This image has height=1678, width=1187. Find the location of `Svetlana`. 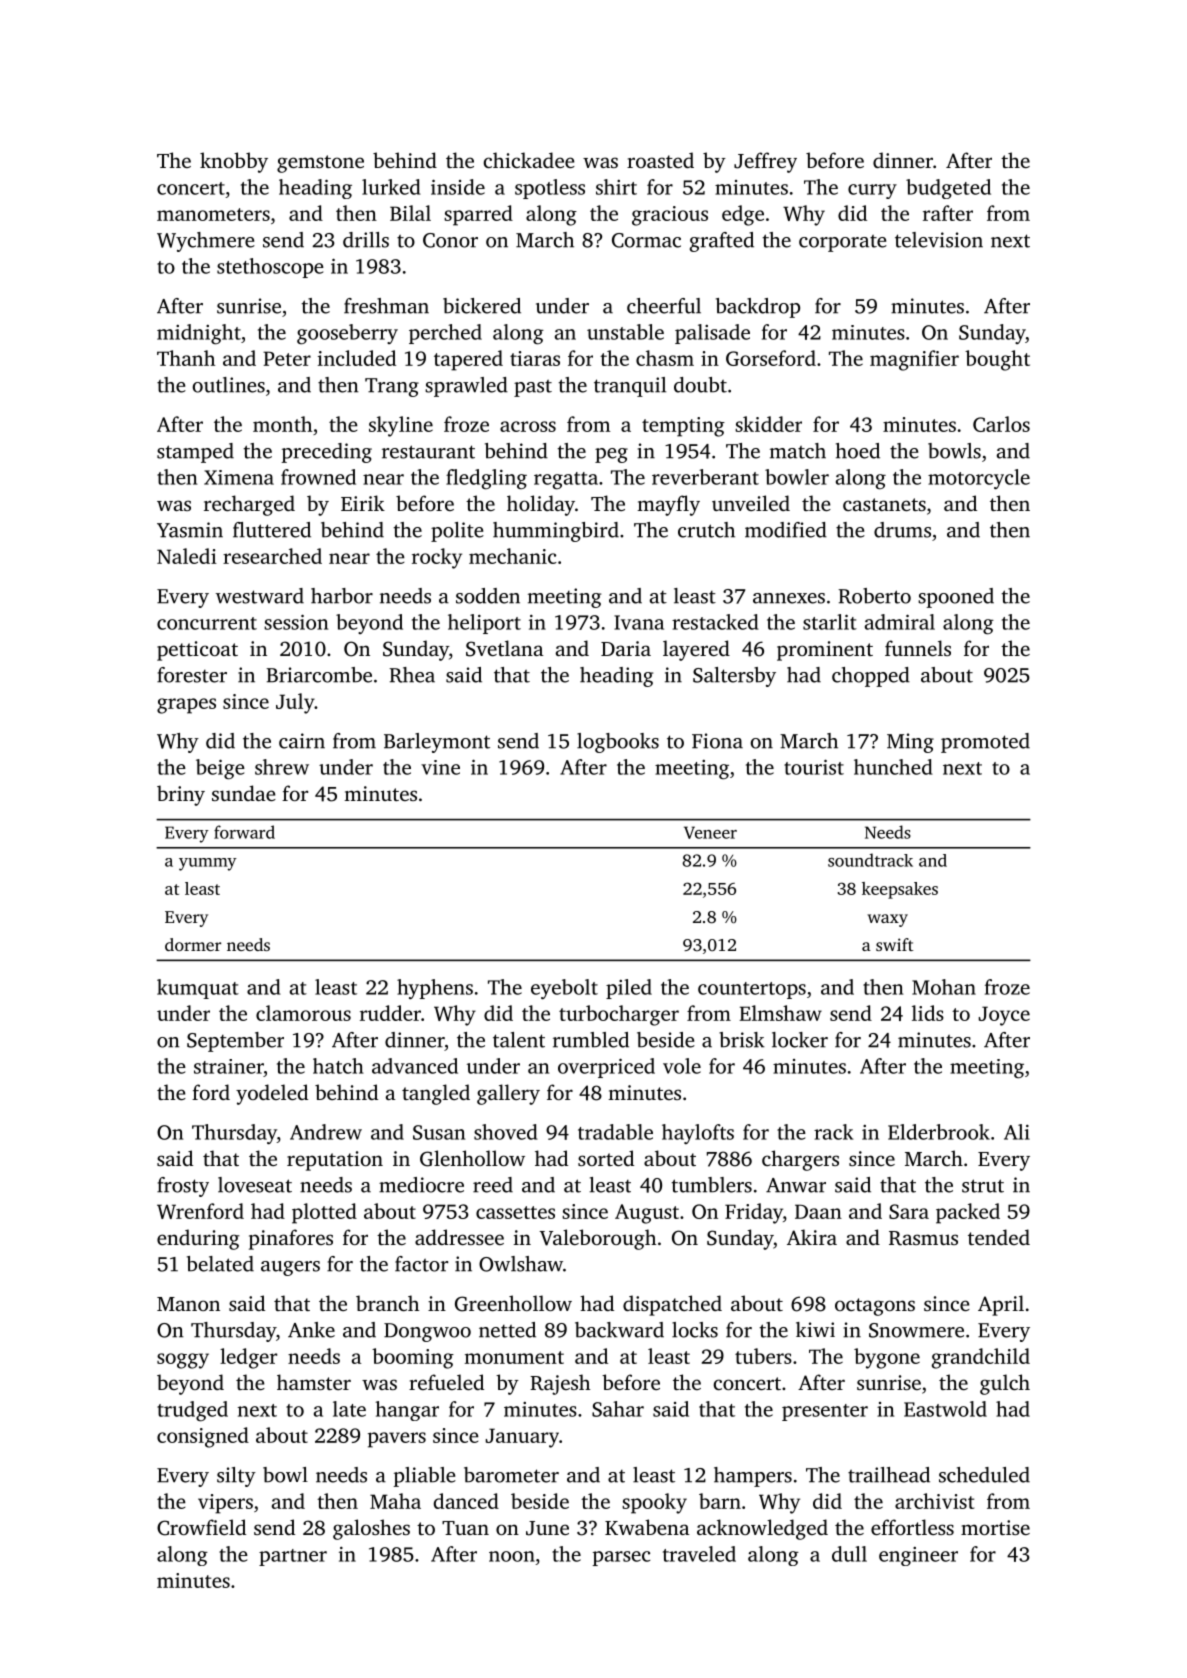

Svetlana is located at coordinates (505, 648).
